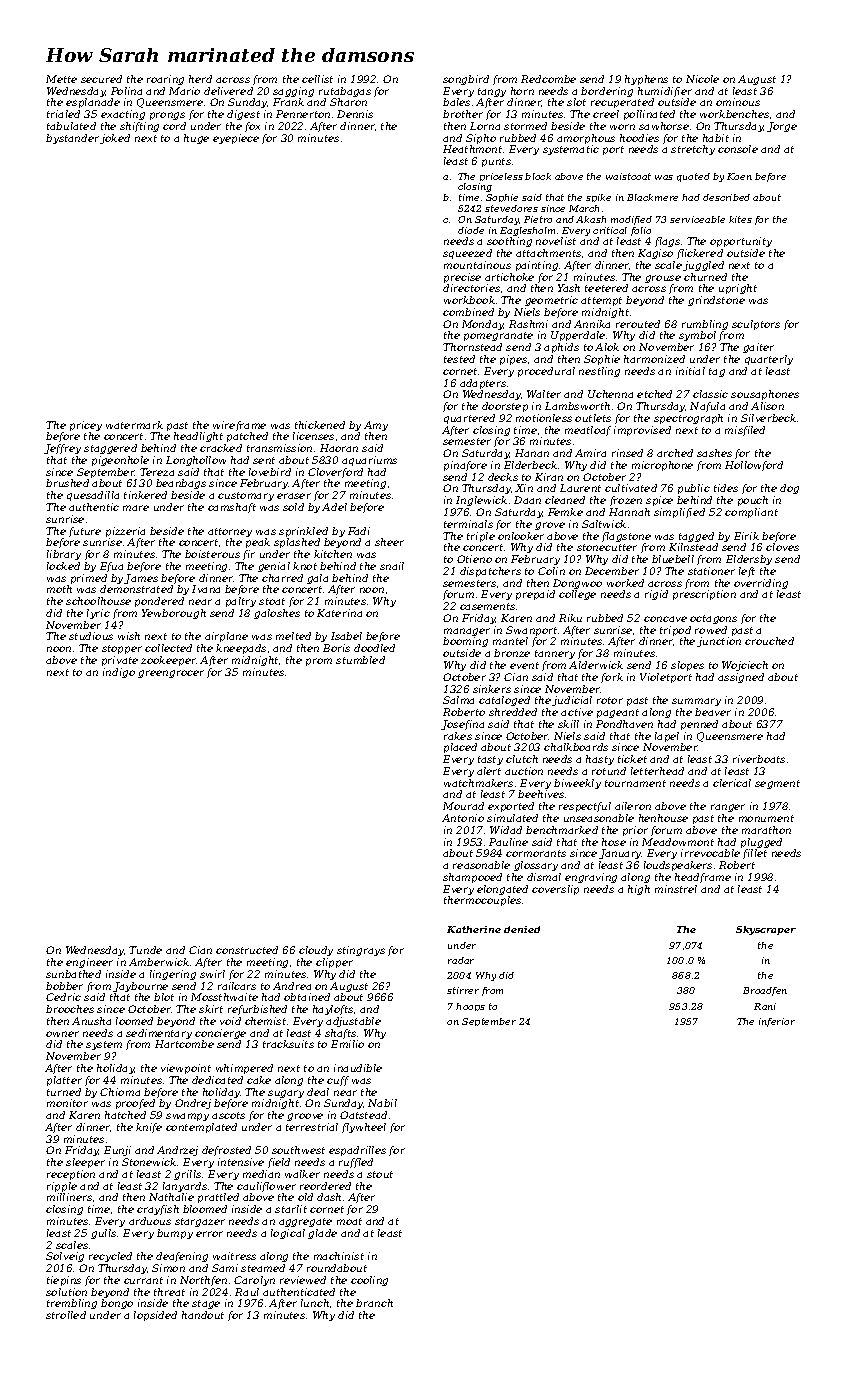 The image size is (849, 1400). I want to click on herd, so click(200, 79).
